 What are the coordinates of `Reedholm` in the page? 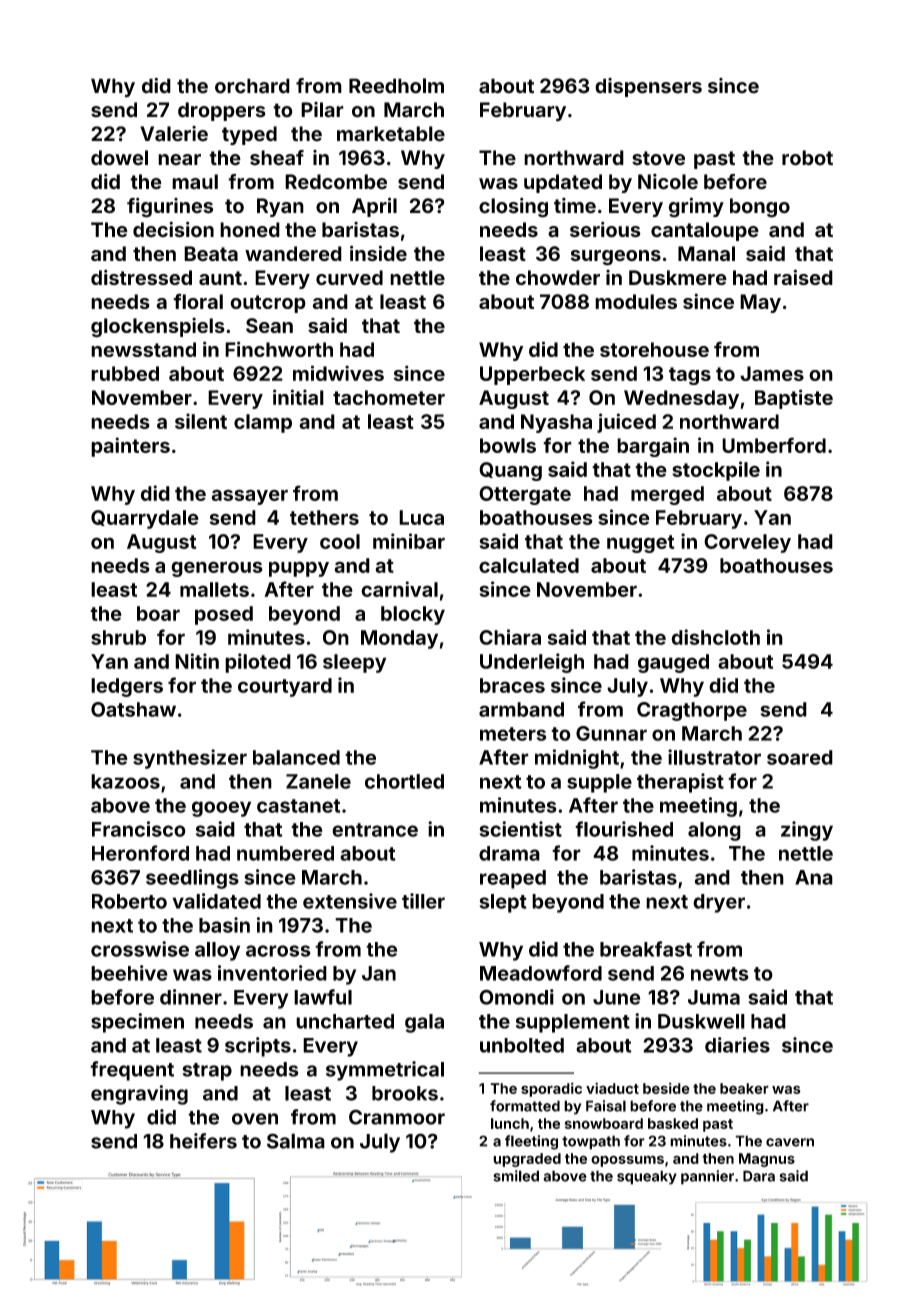 It's located at (396, 86).
